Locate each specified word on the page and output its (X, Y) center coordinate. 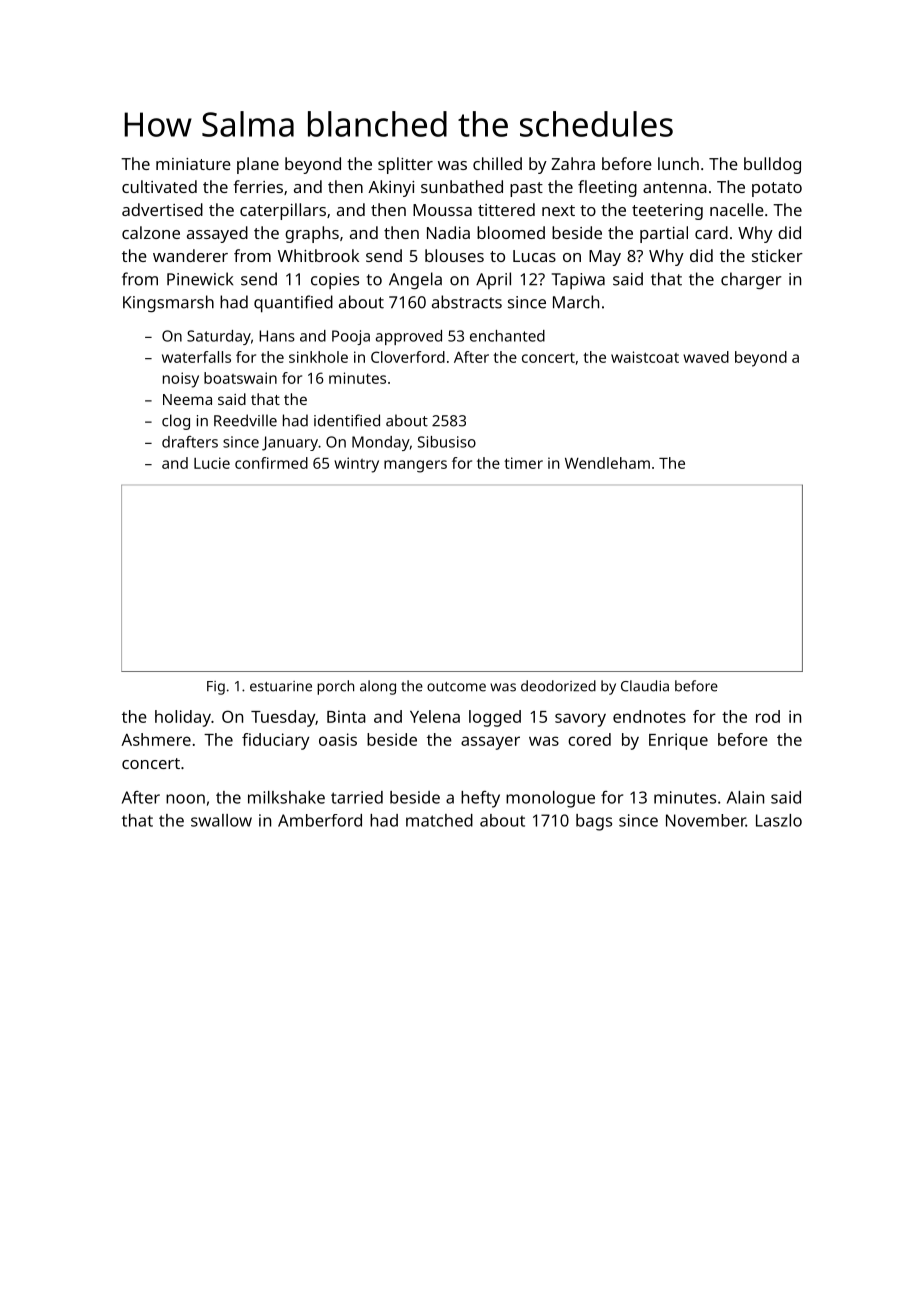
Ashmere (156, 739)
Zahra (573, 163)
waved (706, 357)
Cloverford (408, 357)
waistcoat (645, 357)
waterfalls (196, 357)
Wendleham (607, 463)
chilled (497, 163)
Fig (216, 688)
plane (258, 165)
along (378, 687)
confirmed (271, 463)
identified (347, 420)
